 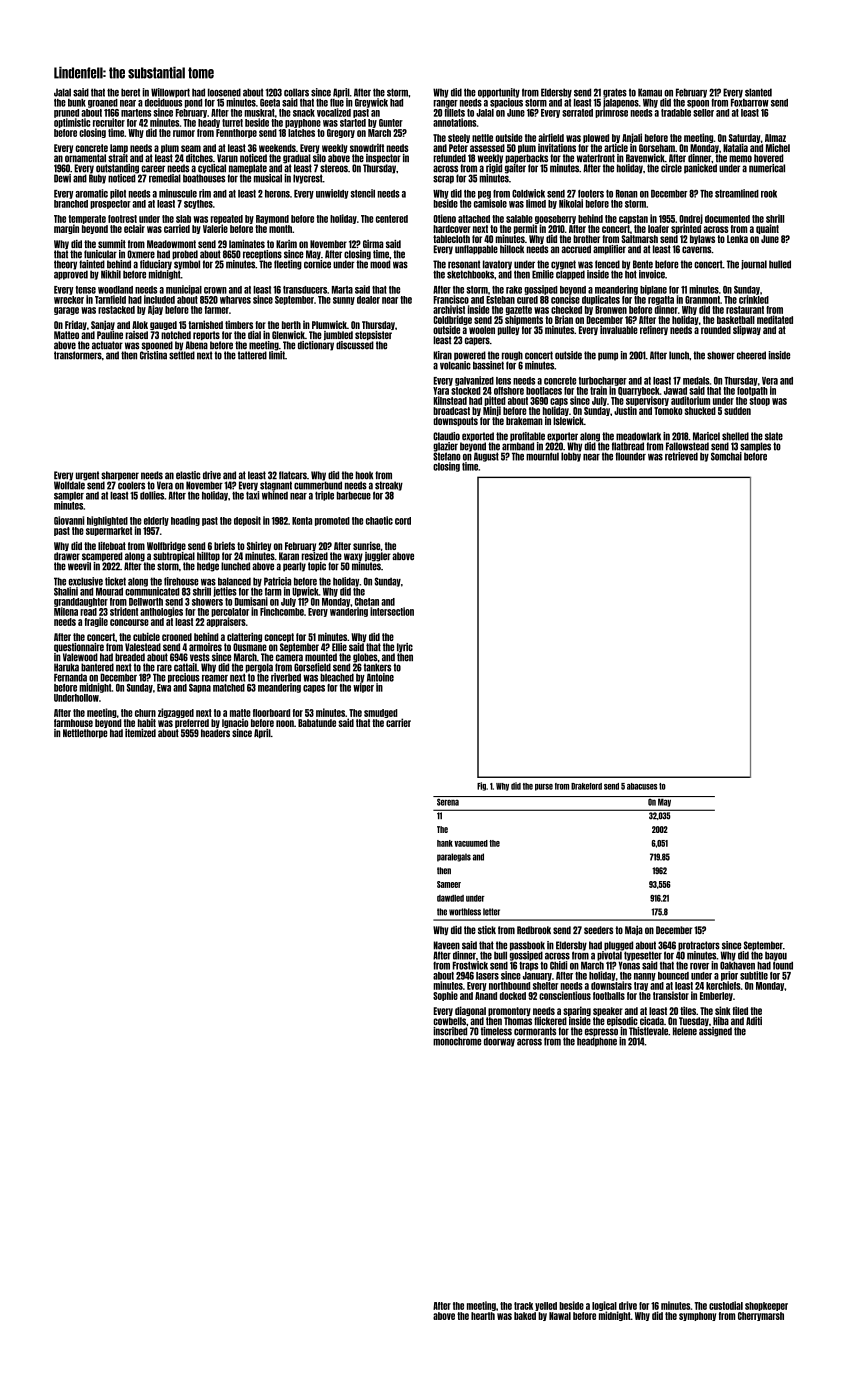 What do you see at coordinates (62, 178) in the document?
I see `Dewi` at bounding box center [62, 178].
